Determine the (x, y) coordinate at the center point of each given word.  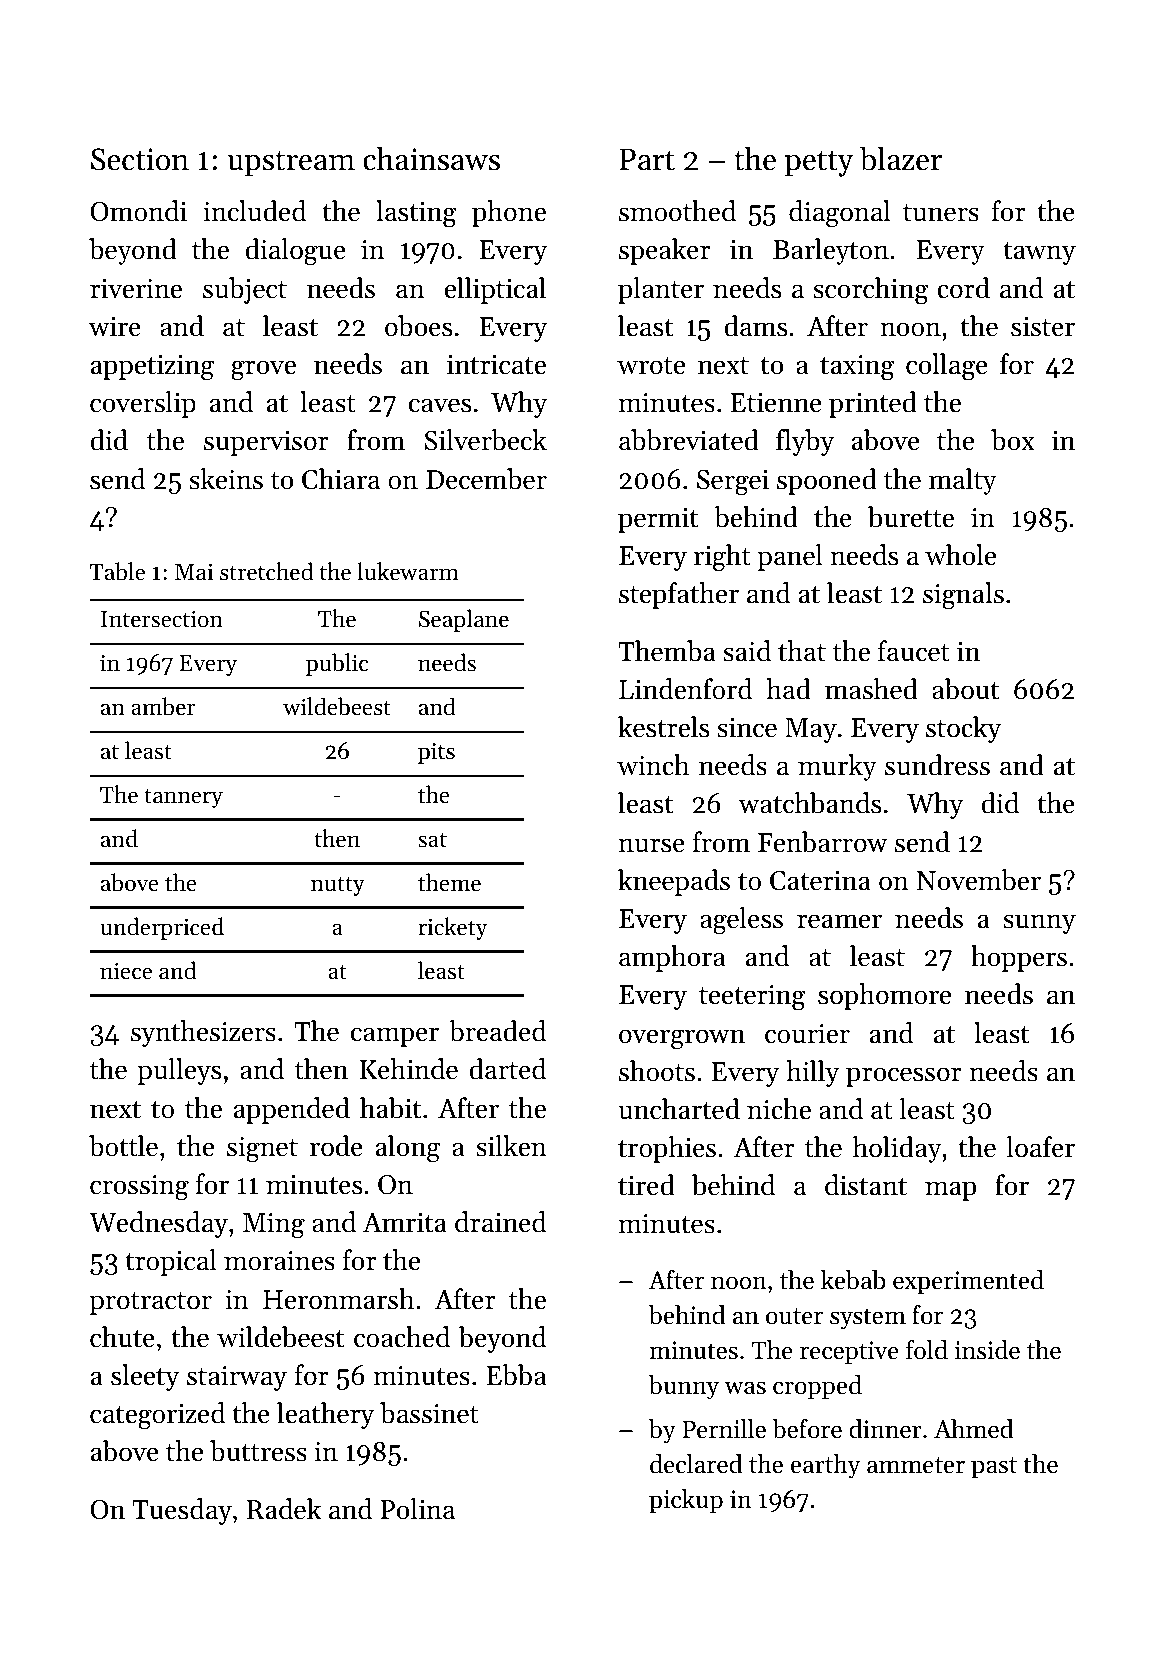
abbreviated (689, 440)
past (994, 1467)
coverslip (143, 404)
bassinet (429, 1413)
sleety (145, 1377)
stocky (963, 729)
